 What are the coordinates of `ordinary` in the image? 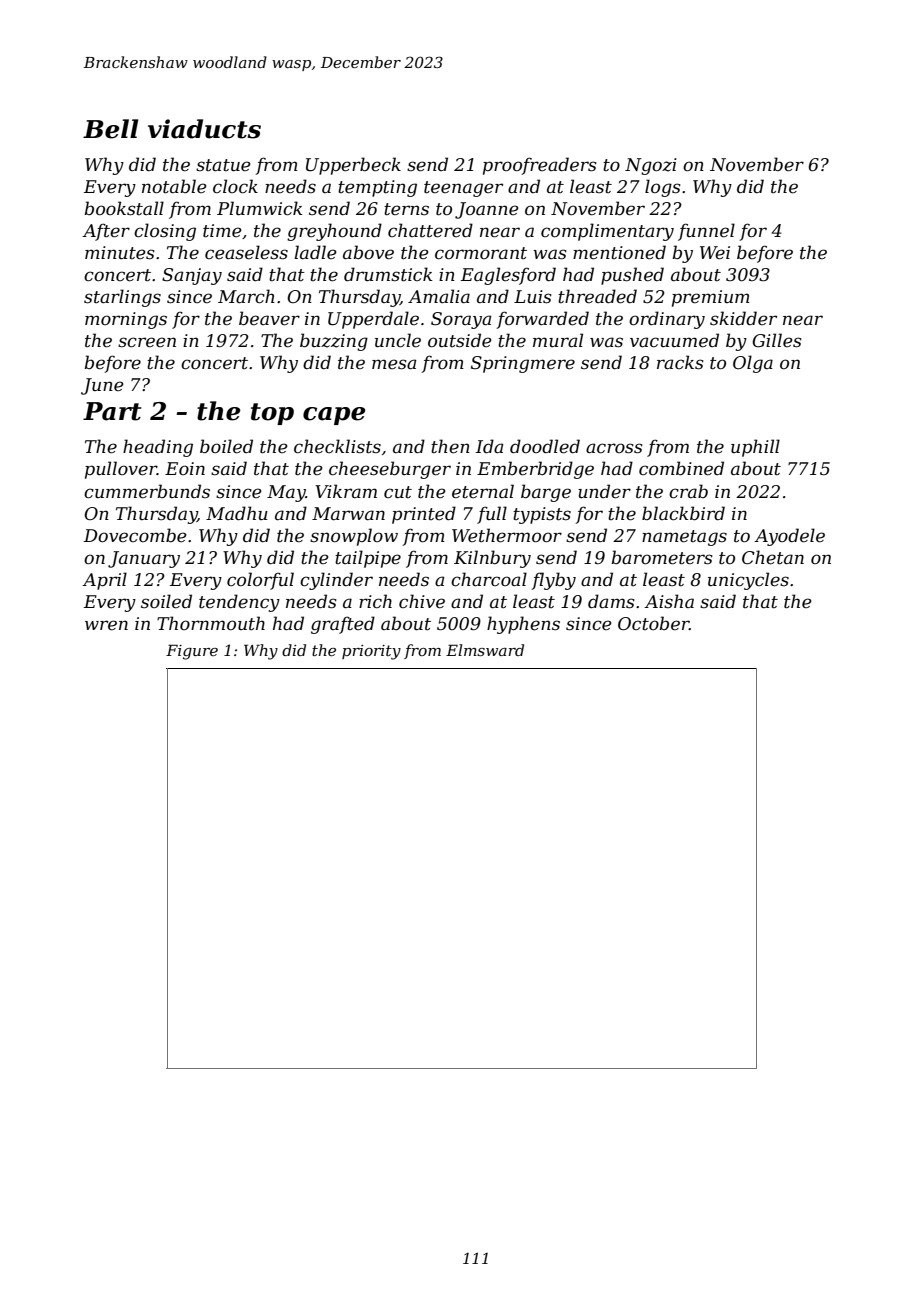 It's located at (667, 320).
